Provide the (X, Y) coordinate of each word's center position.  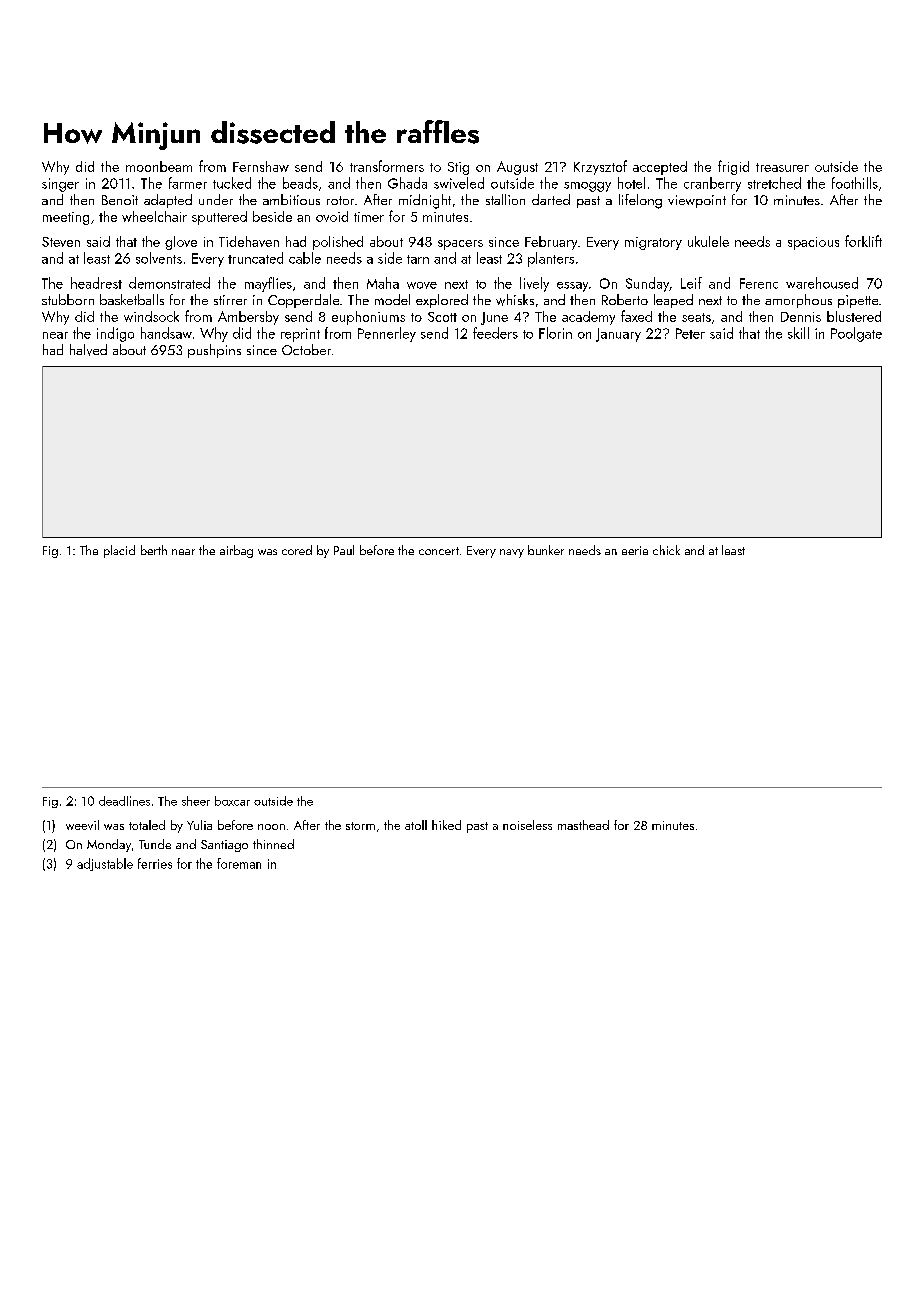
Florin (555, 333)
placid (119, 551)
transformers (387, 166)
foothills (855, 183)
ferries (155, 863)
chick (666, 550)
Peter (690, 333)
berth (154, 550)
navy (512, 553)
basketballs (132, 299)
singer (60, 185)
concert (439, 551)
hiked (446, 825)
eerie (635, 550)
